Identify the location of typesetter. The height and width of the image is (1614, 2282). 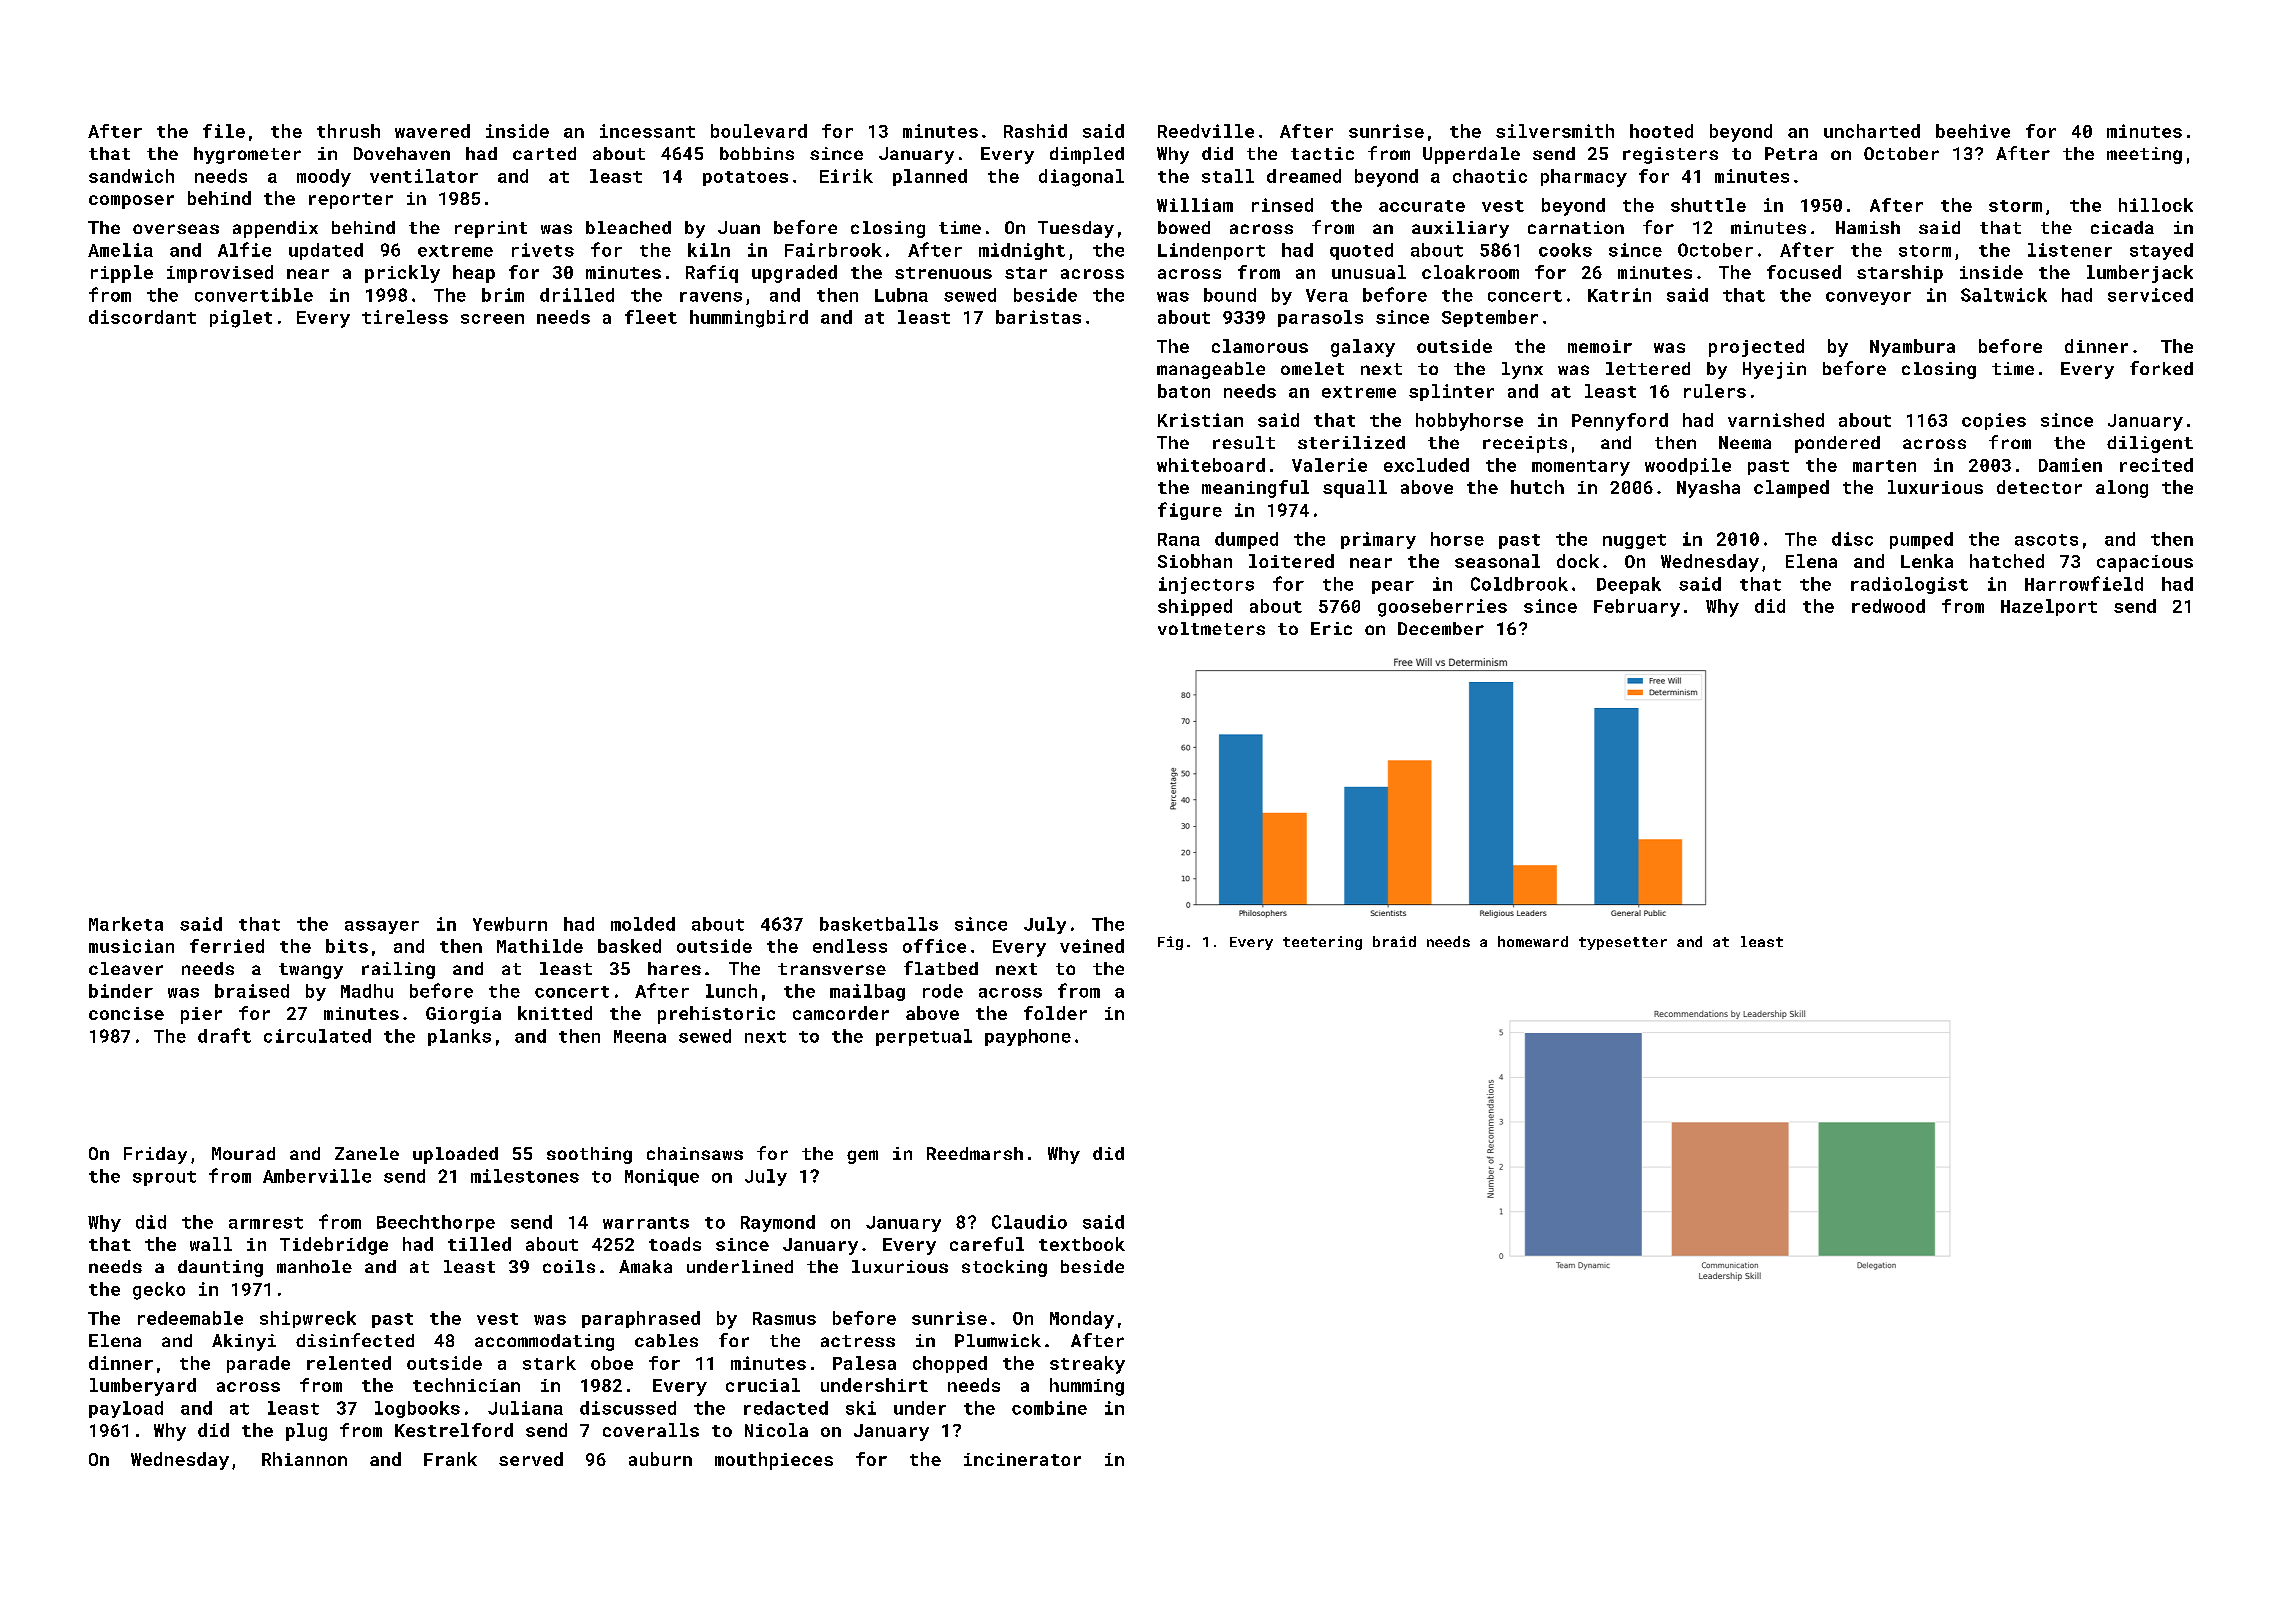
(1623, 943).
